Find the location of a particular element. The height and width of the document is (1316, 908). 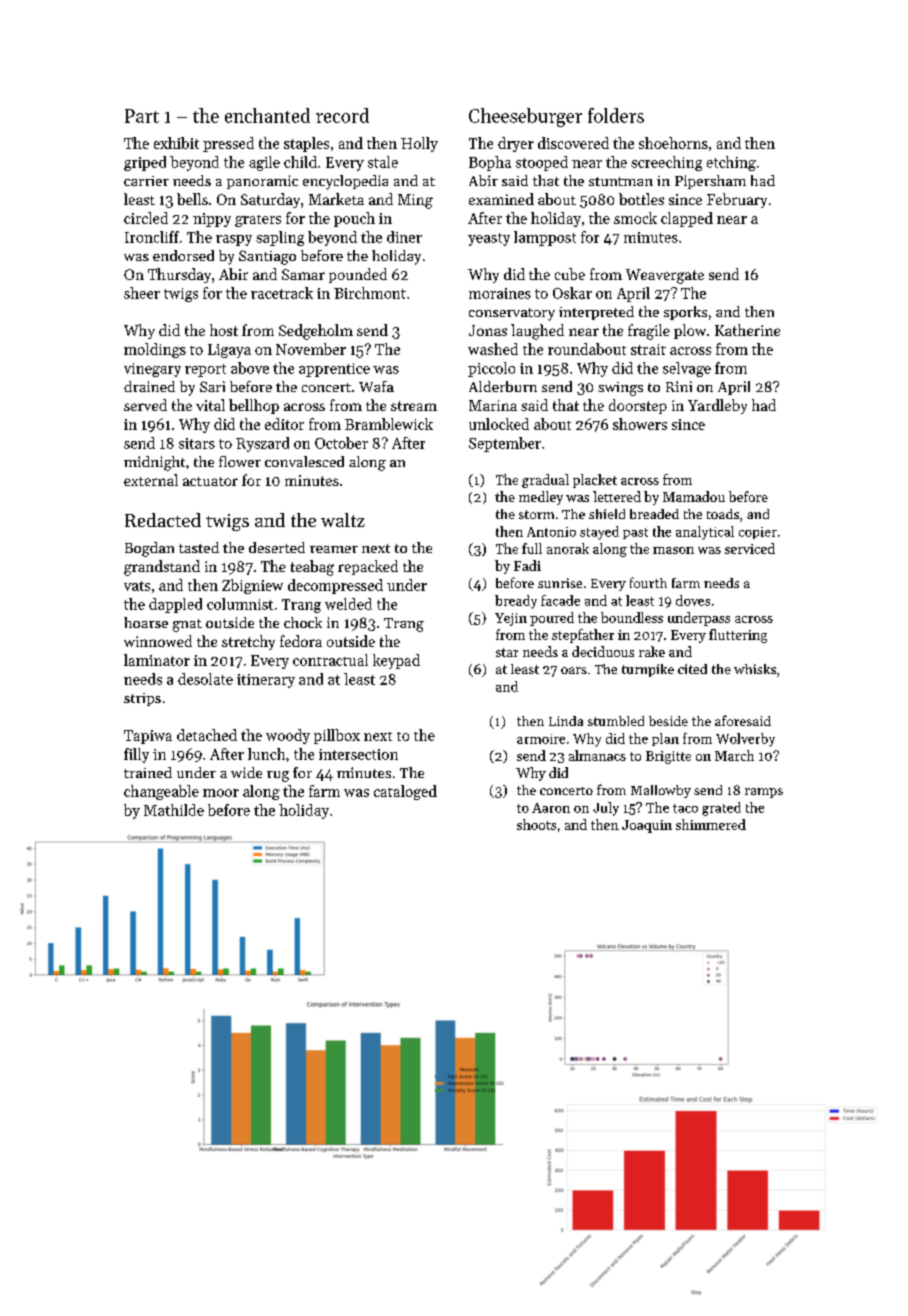

Tapiwa is located at coordinates (148, 737).
